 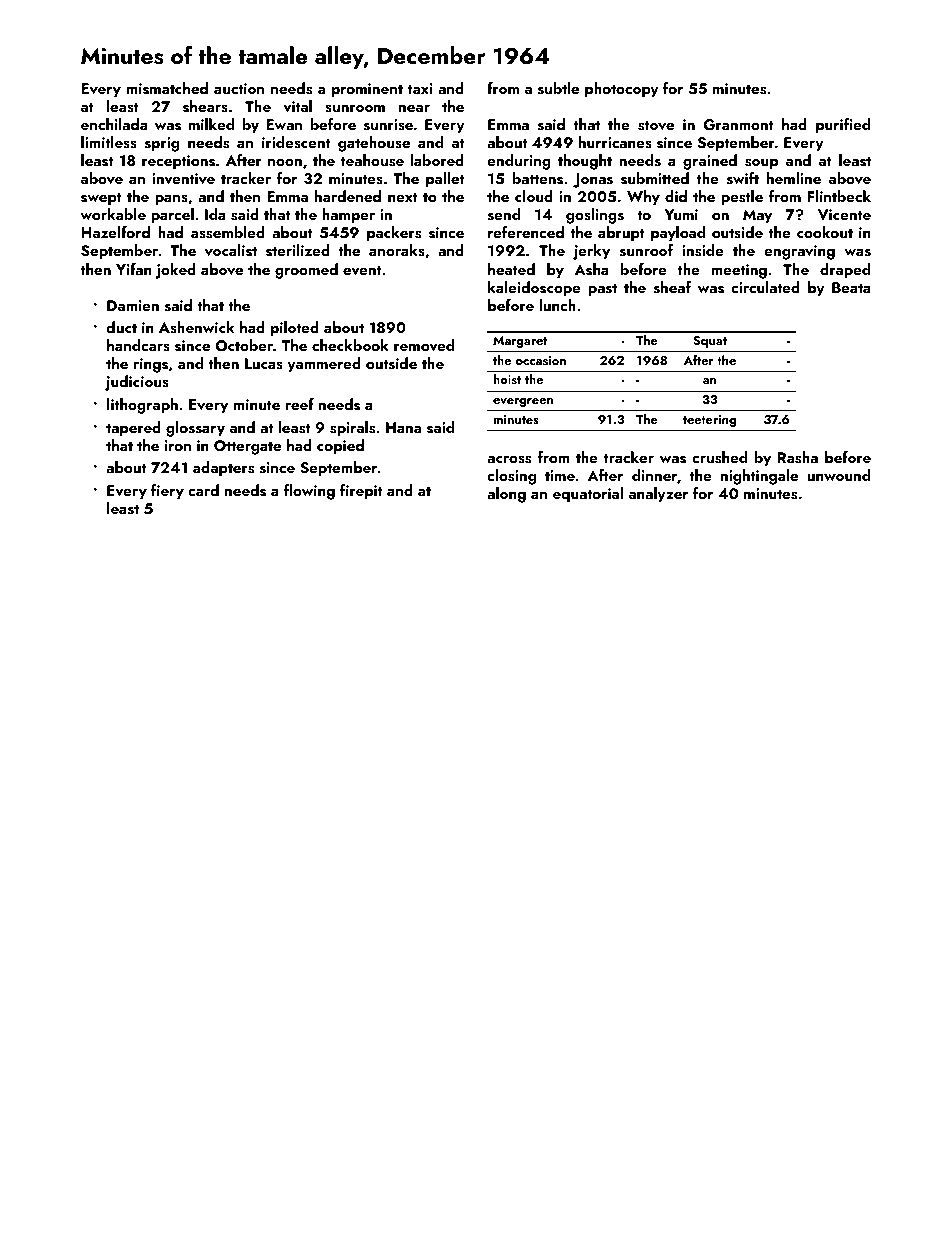 What do you see at coordinates (414, 108) in the image?
I see `near` at bounding box center [414, 108].
